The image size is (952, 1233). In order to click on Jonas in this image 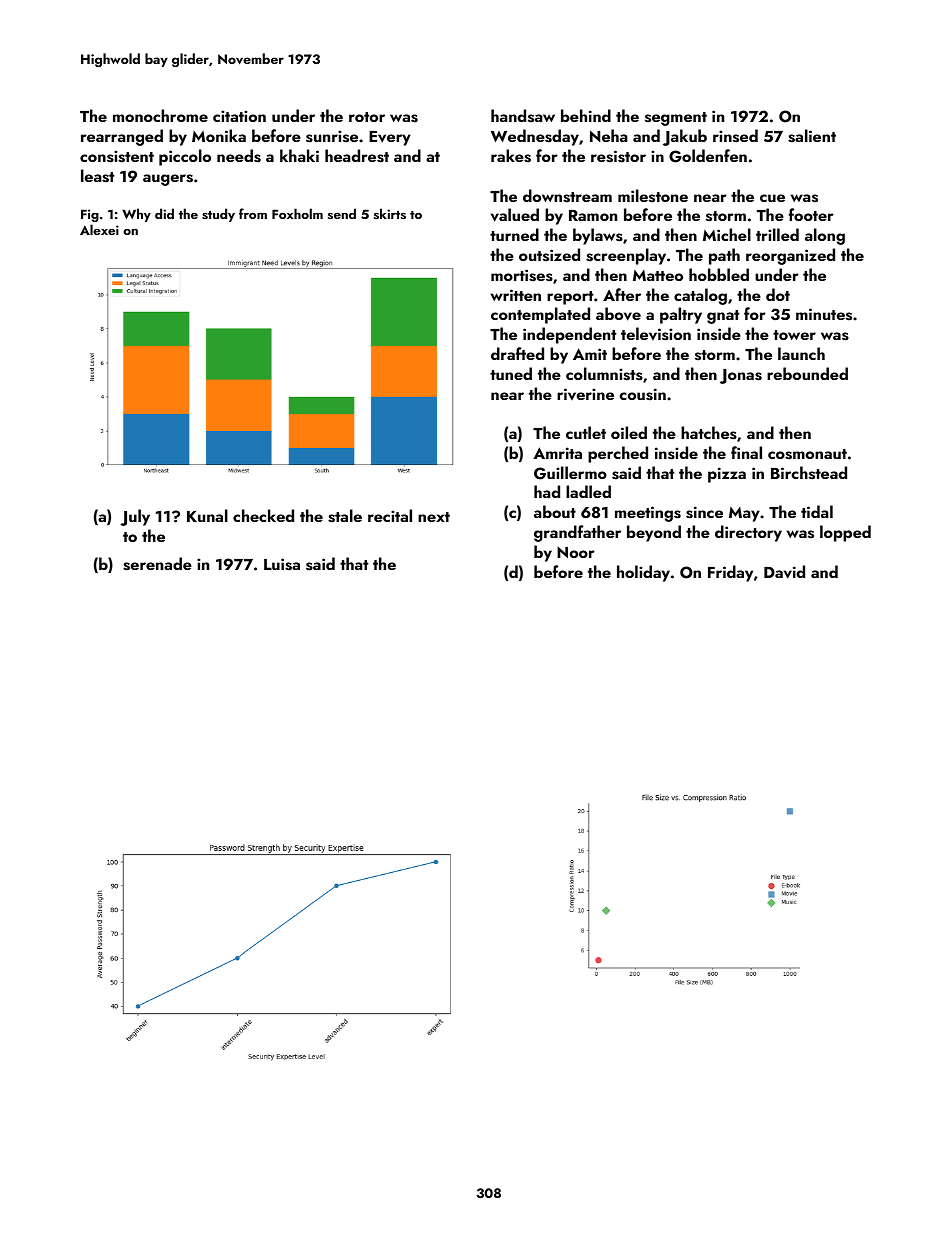, I will do `click(741, 376)`.
